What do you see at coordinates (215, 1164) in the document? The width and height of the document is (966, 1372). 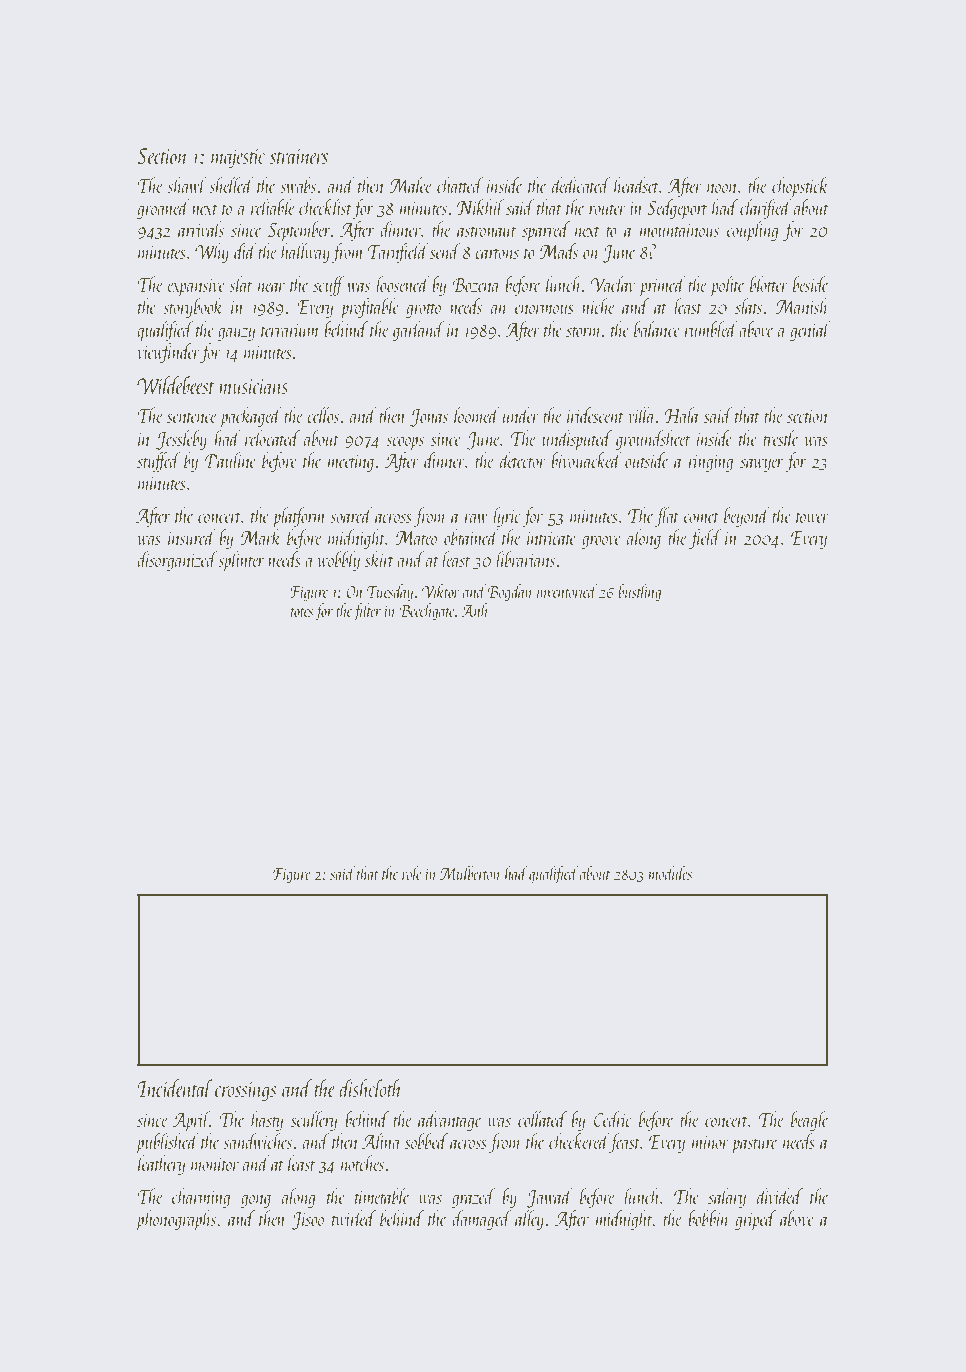 I see `monitor` at bounding box center [215, 1164].
